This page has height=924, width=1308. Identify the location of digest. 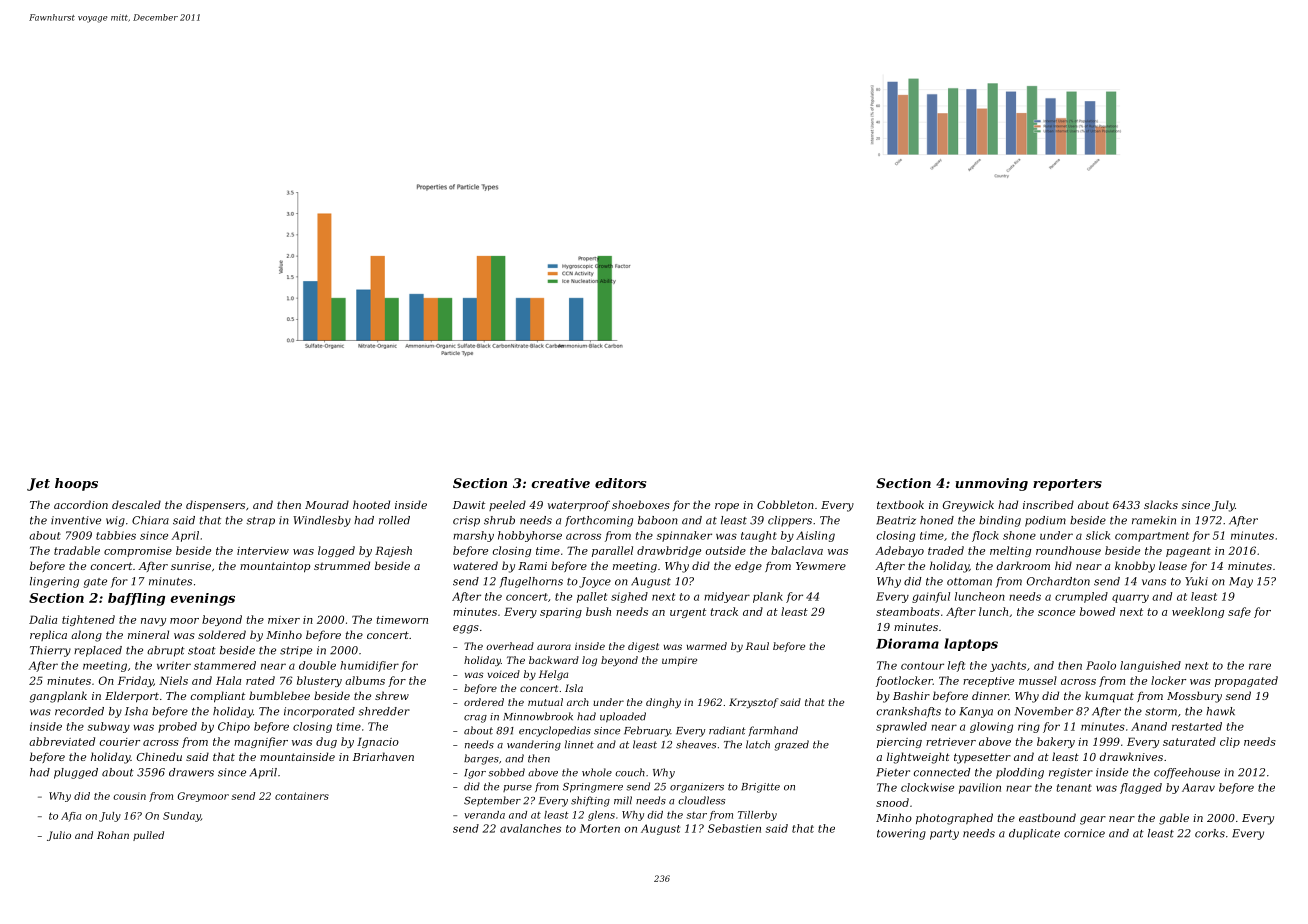
(643, 647).
